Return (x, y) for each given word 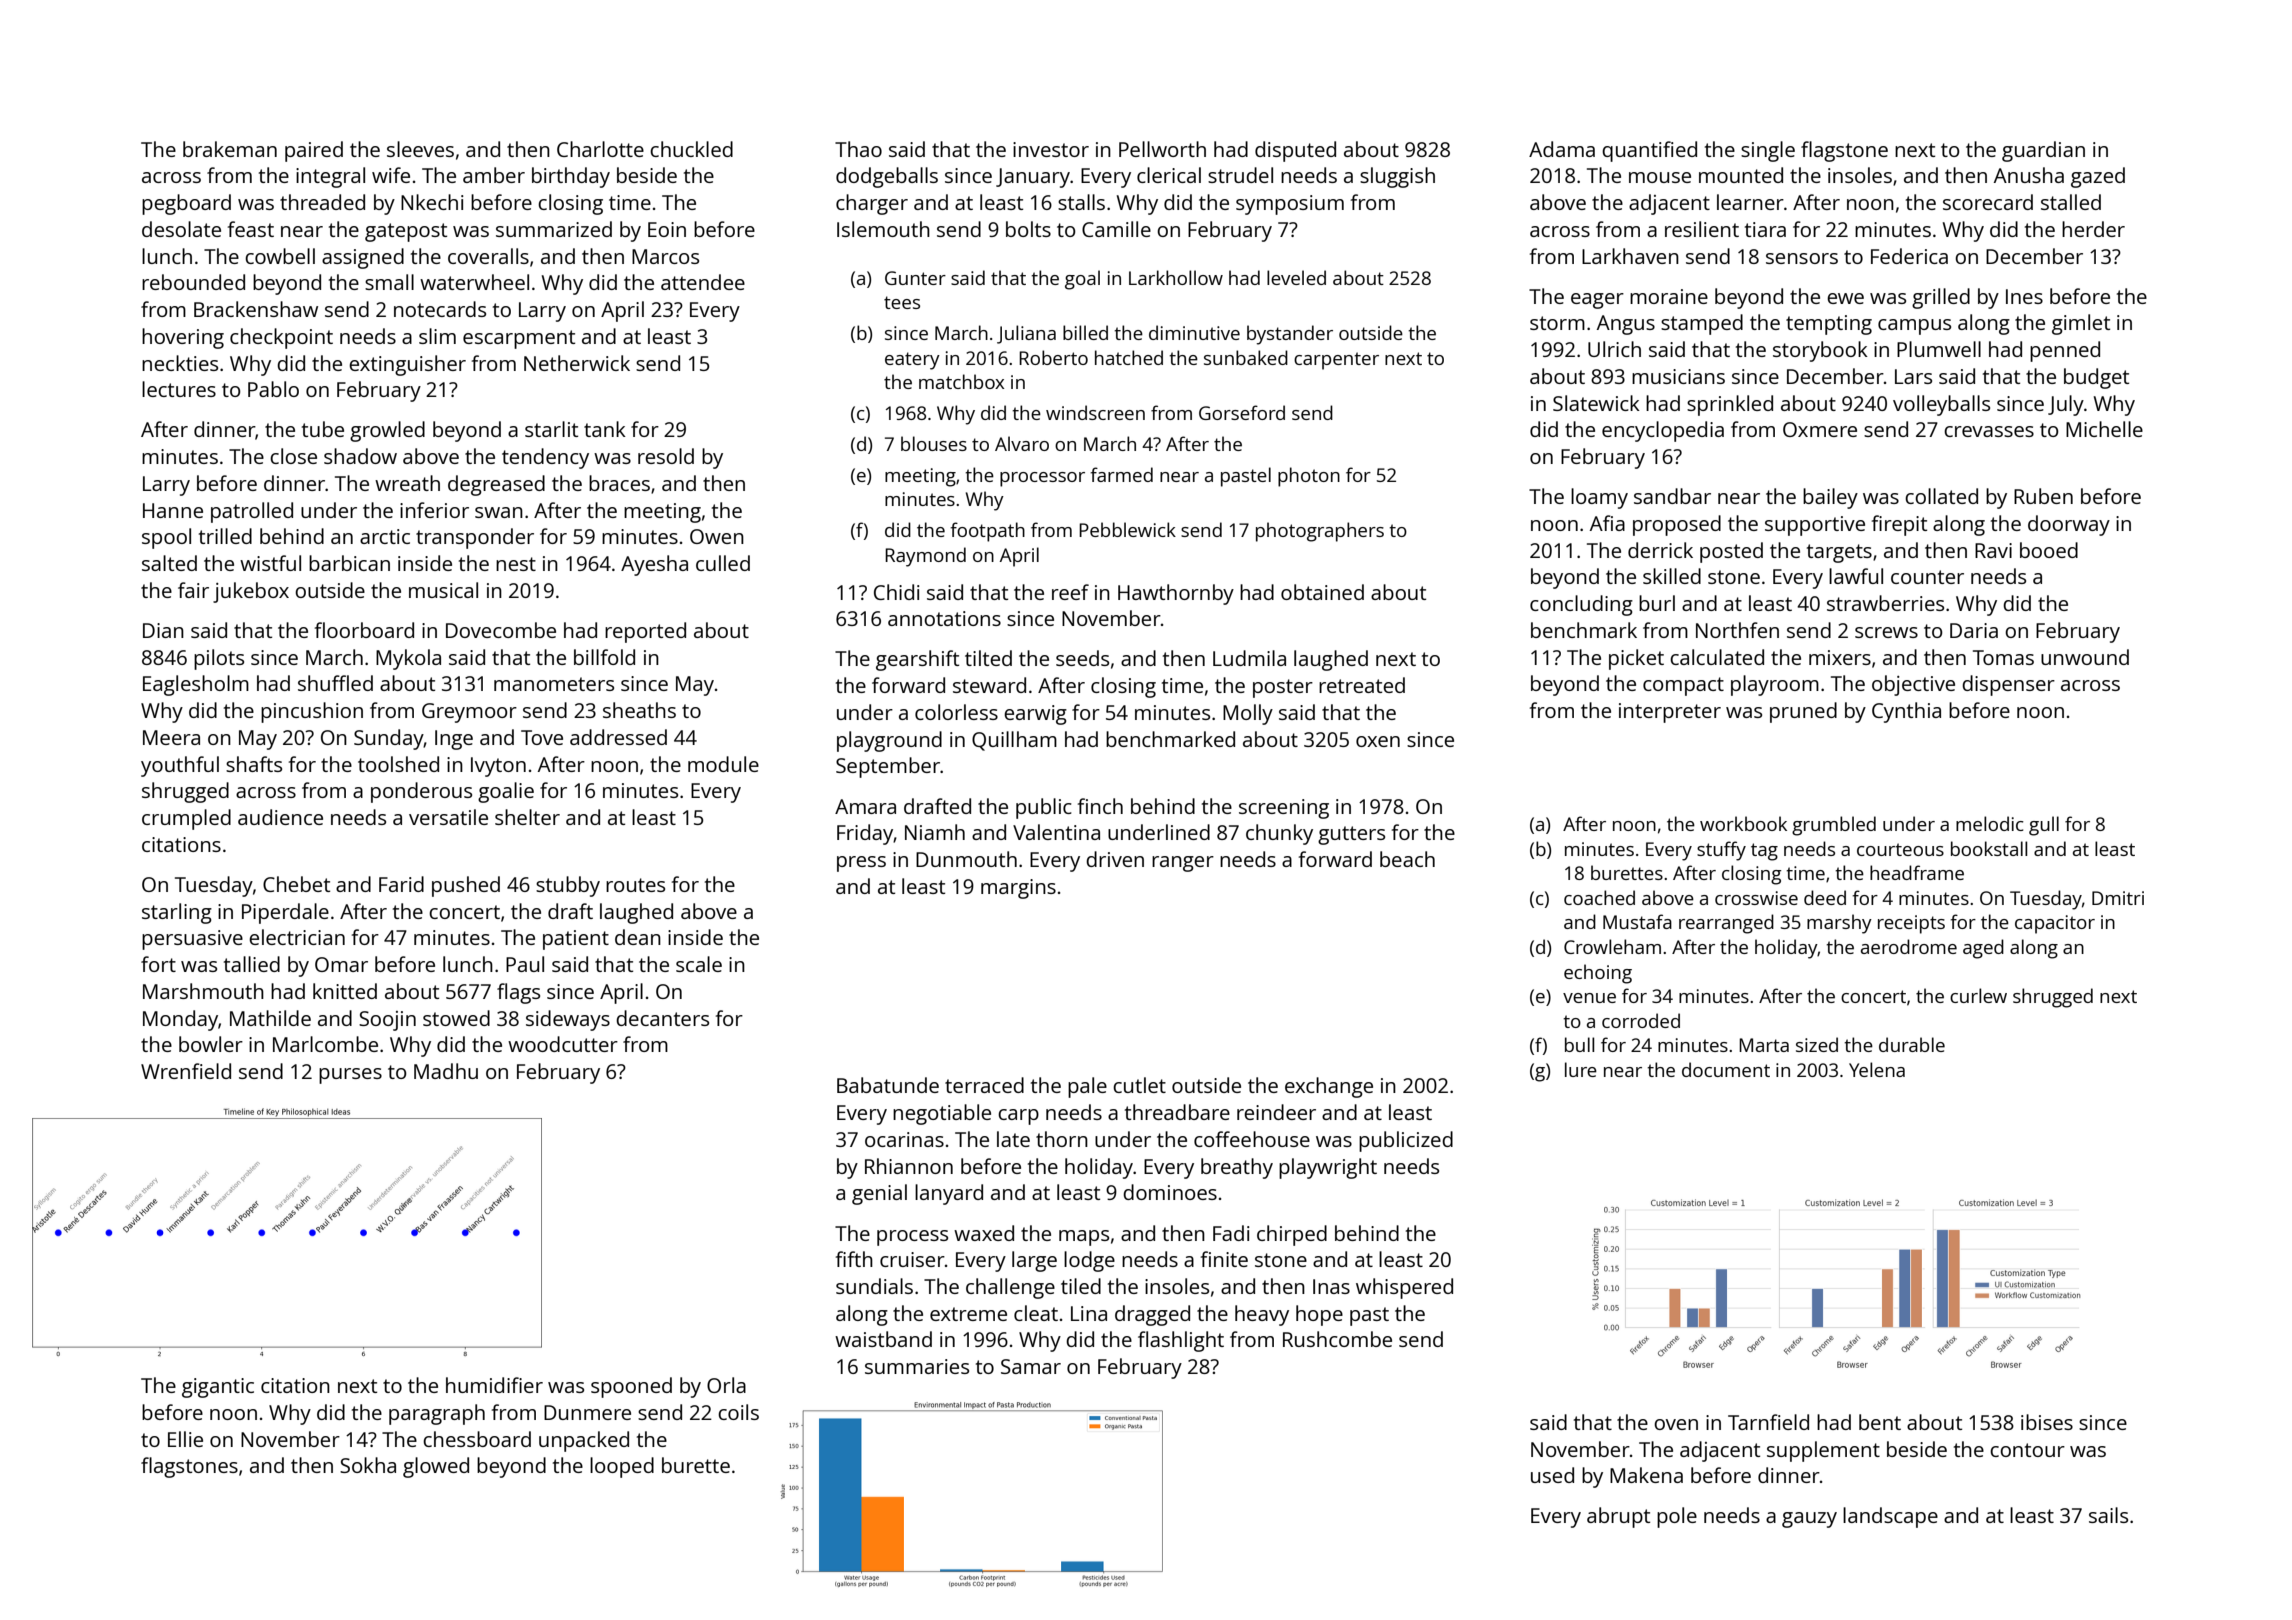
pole (1677, 1517)
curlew (1978, 995)
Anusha (2029, 175)
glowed (436, 1467)
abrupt (1618, 1517)
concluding (1581, 605)
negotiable (942, 1114)
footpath (987, 532)
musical (443, 590)
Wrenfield (186, 1071)
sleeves (420, 149)
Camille (1116, 229)
